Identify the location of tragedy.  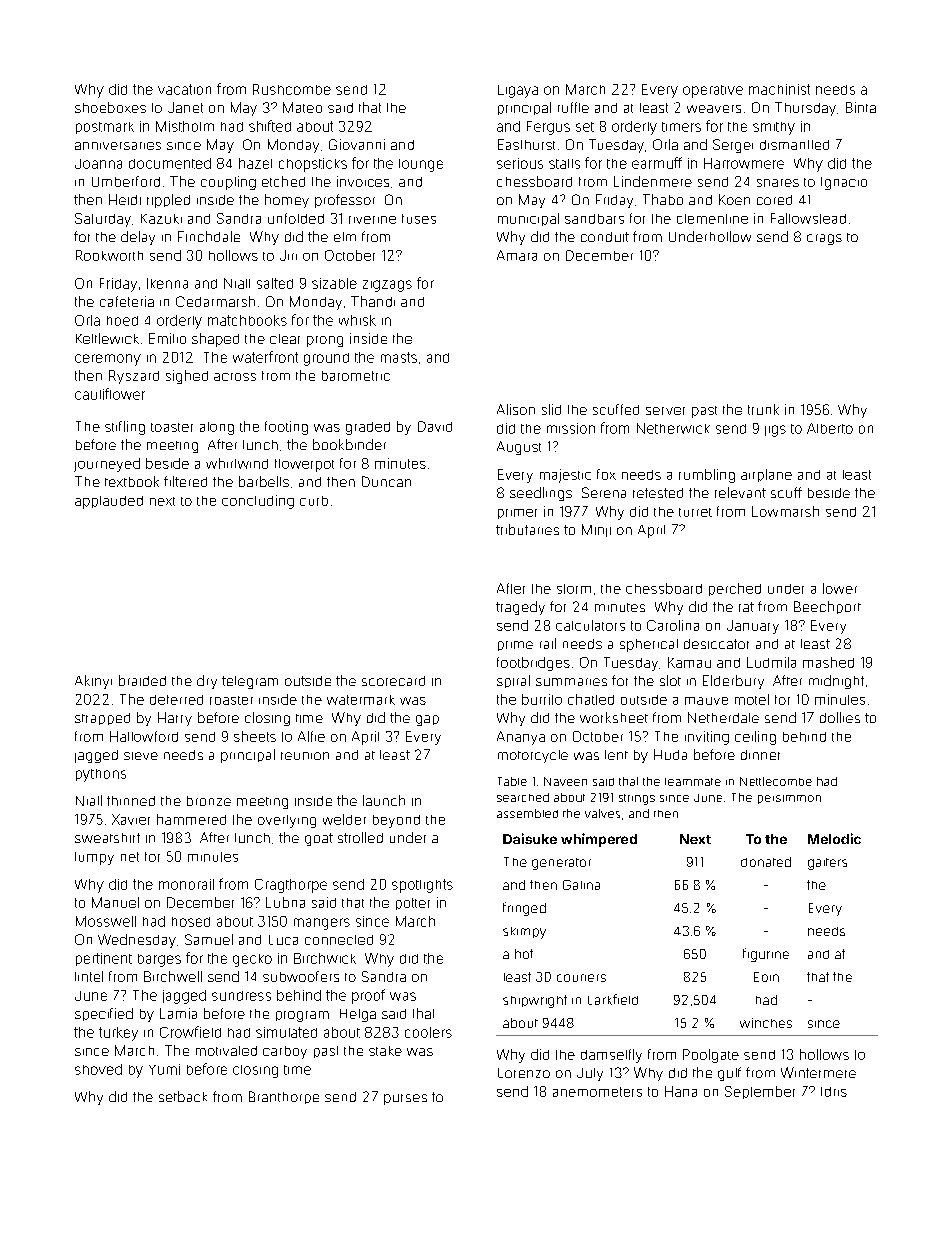
(520, 608).
